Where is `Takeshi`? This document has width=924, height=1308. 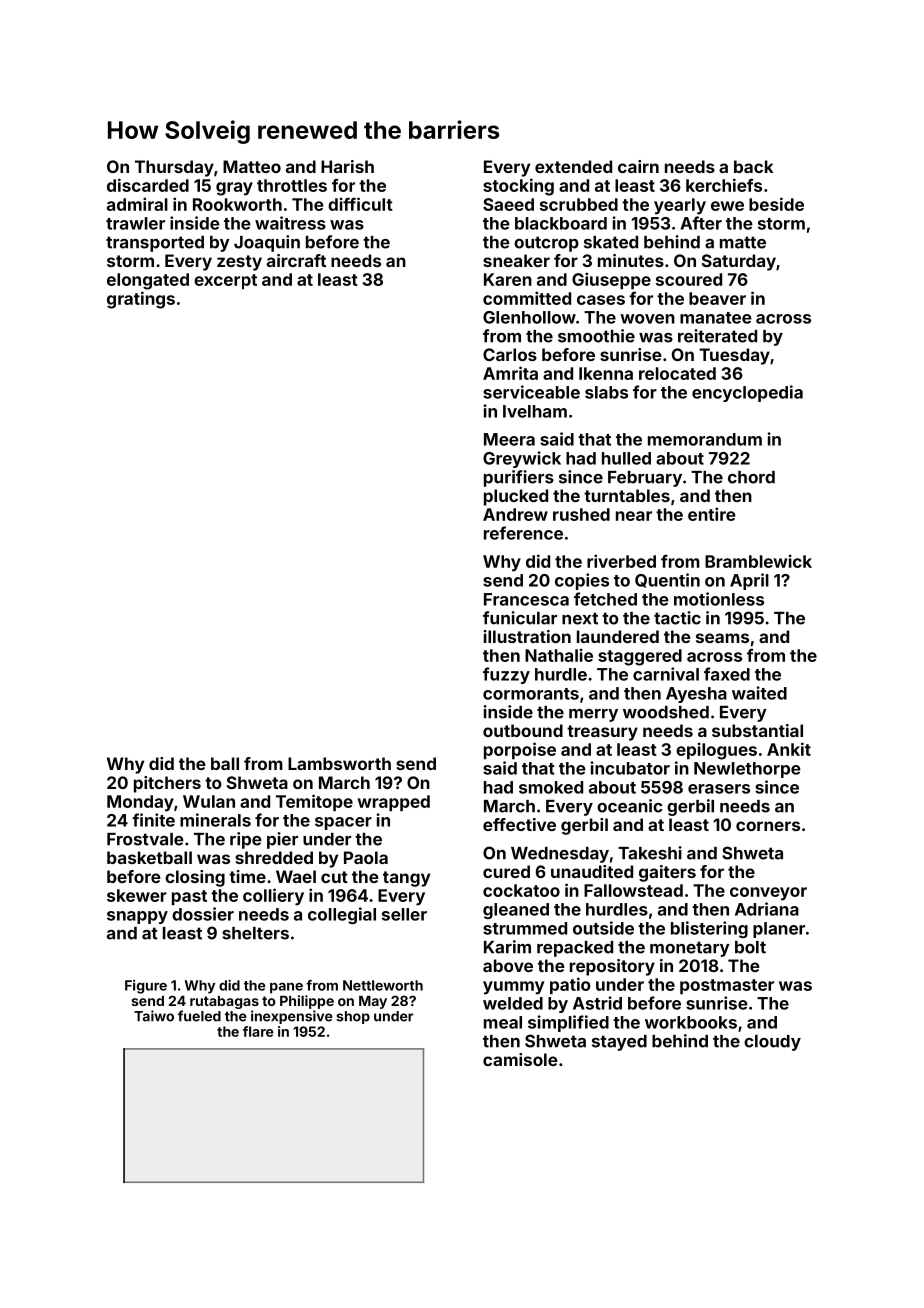 Takeshi is located at coordinates (650, 853).
